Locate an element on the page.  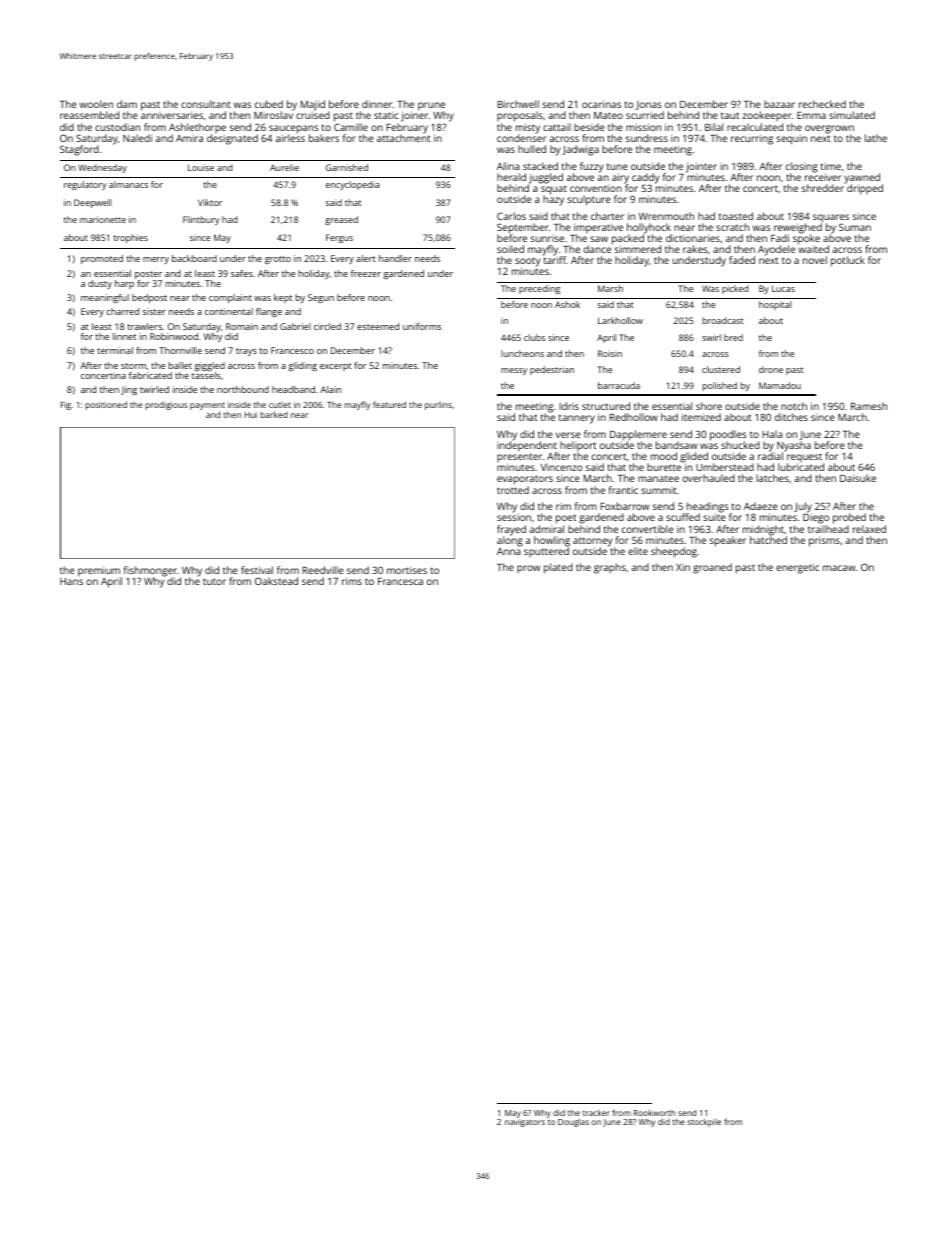
Oakstead is located at coordinates (276, 581).
